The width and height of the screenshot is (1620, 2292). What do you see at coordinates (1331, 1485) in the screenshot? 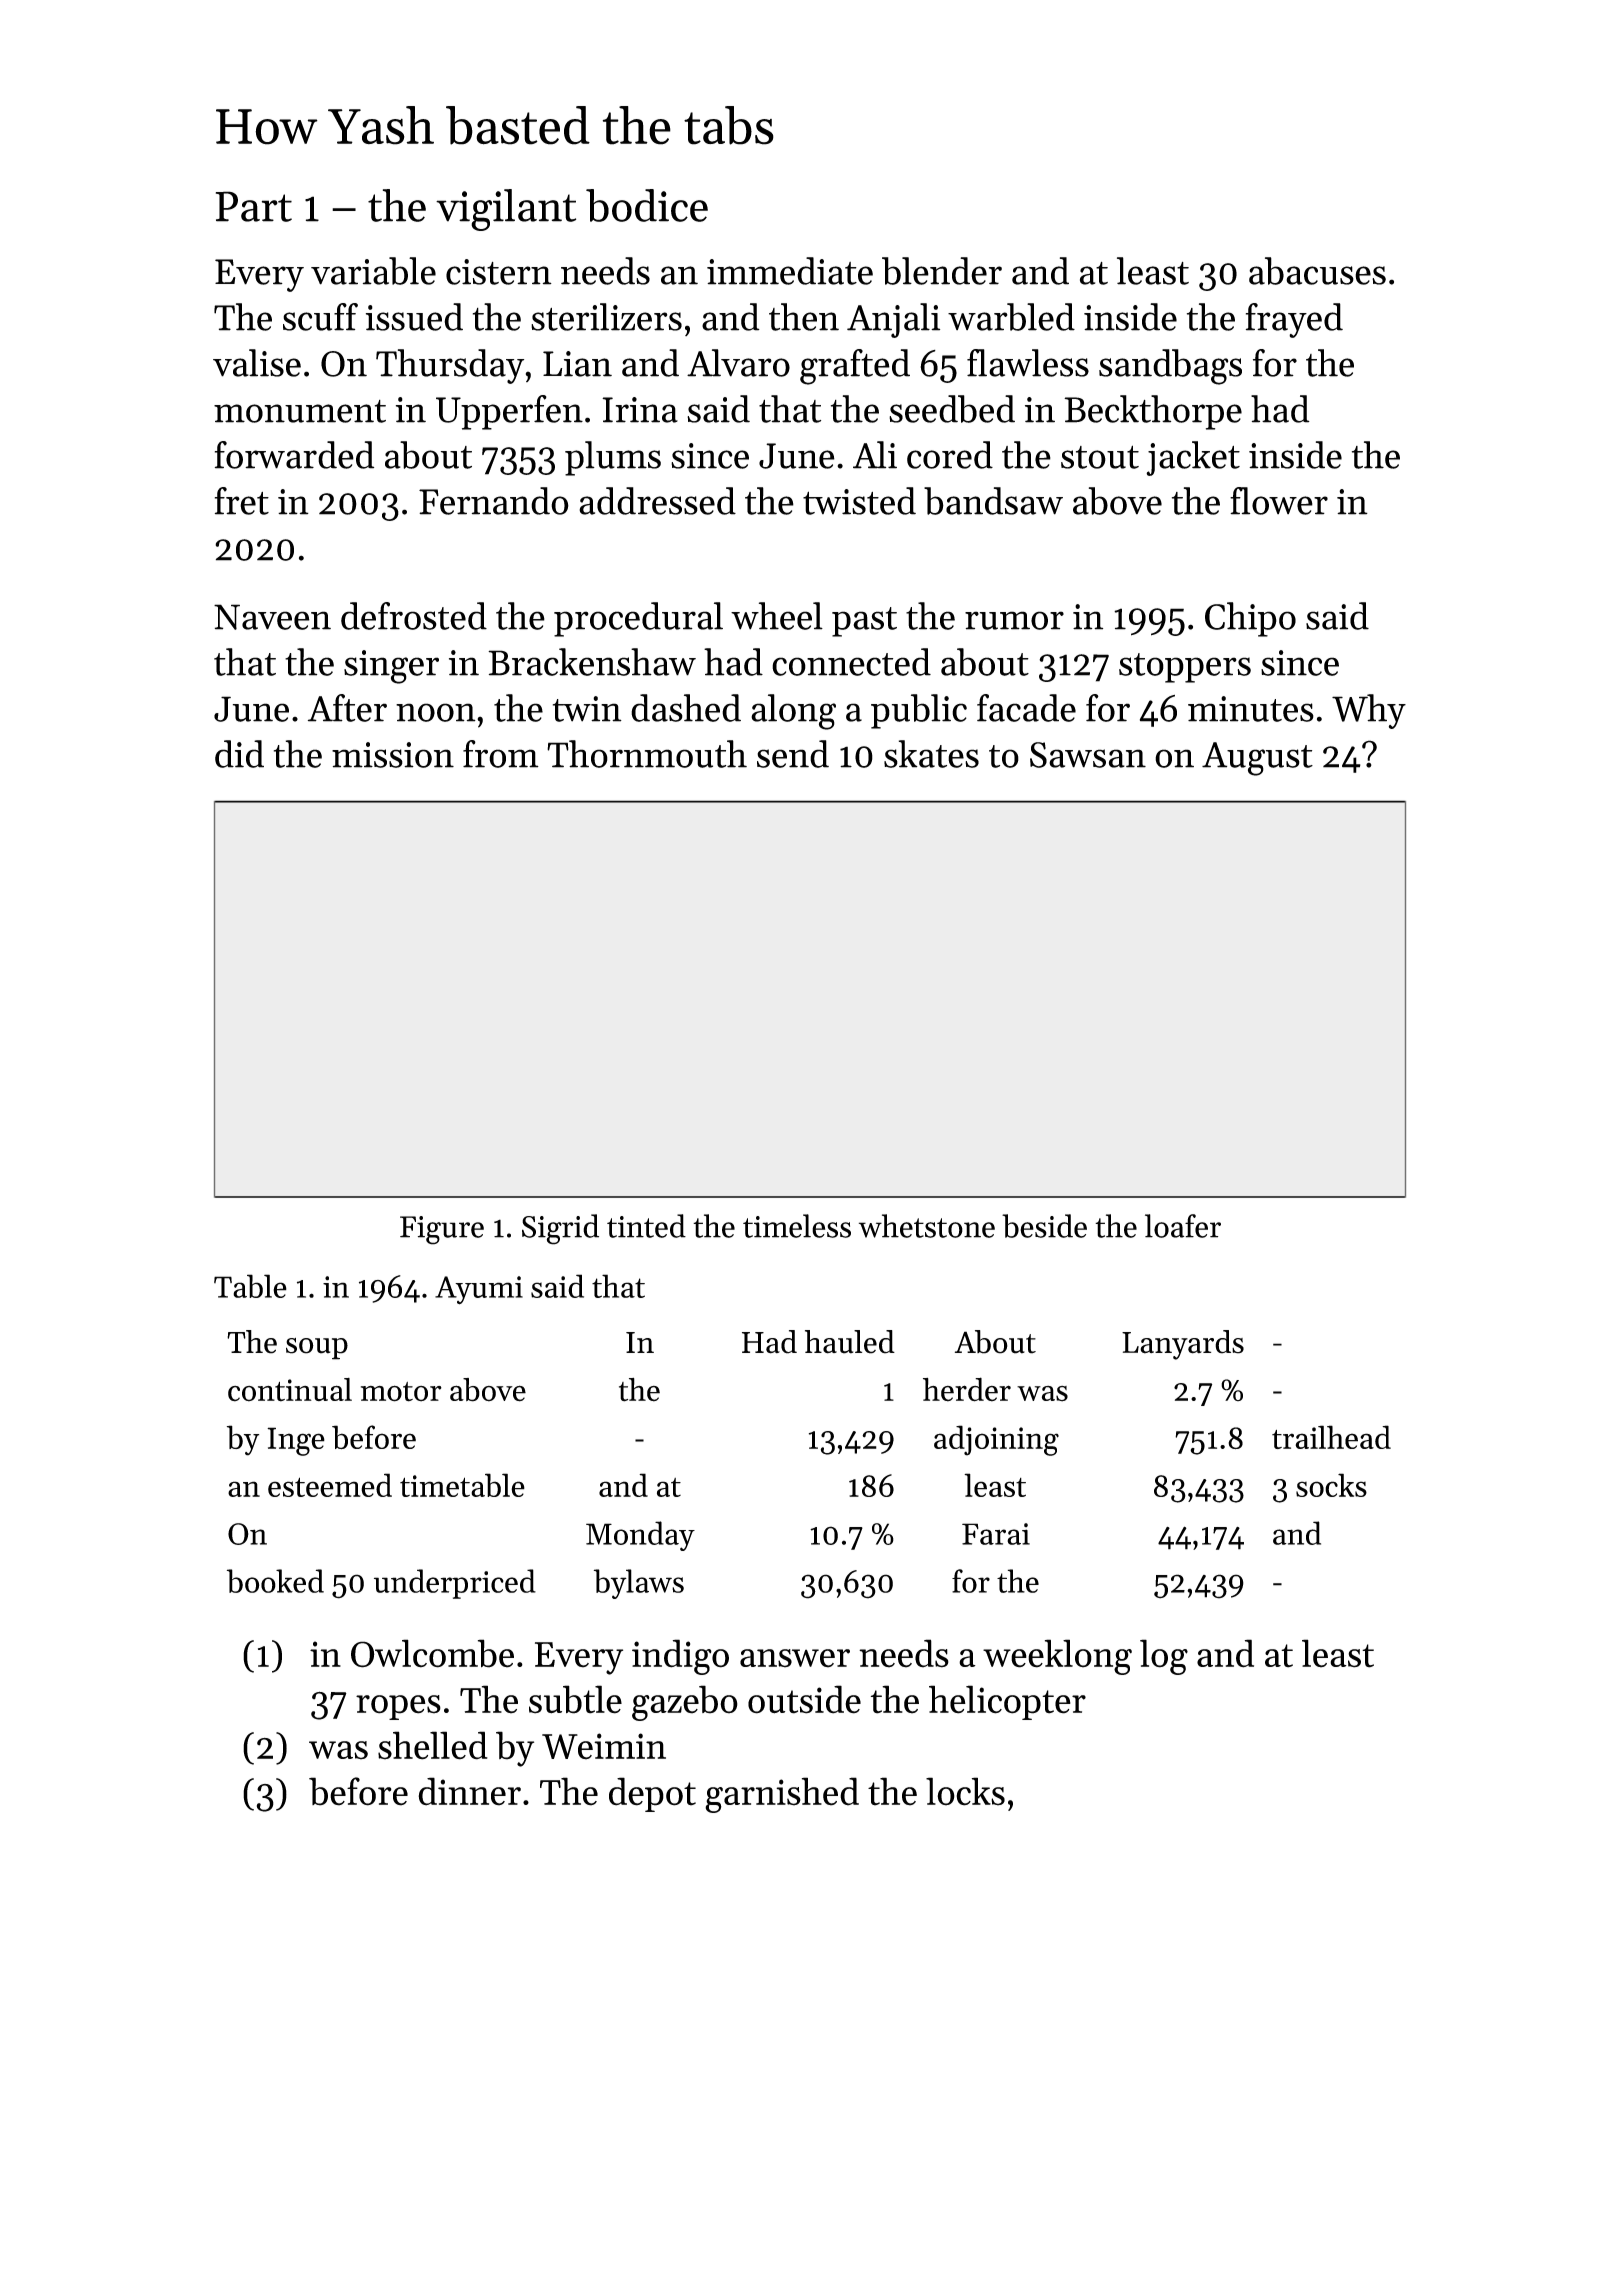
I see `socks` at bounding box center [1331, 1485].
